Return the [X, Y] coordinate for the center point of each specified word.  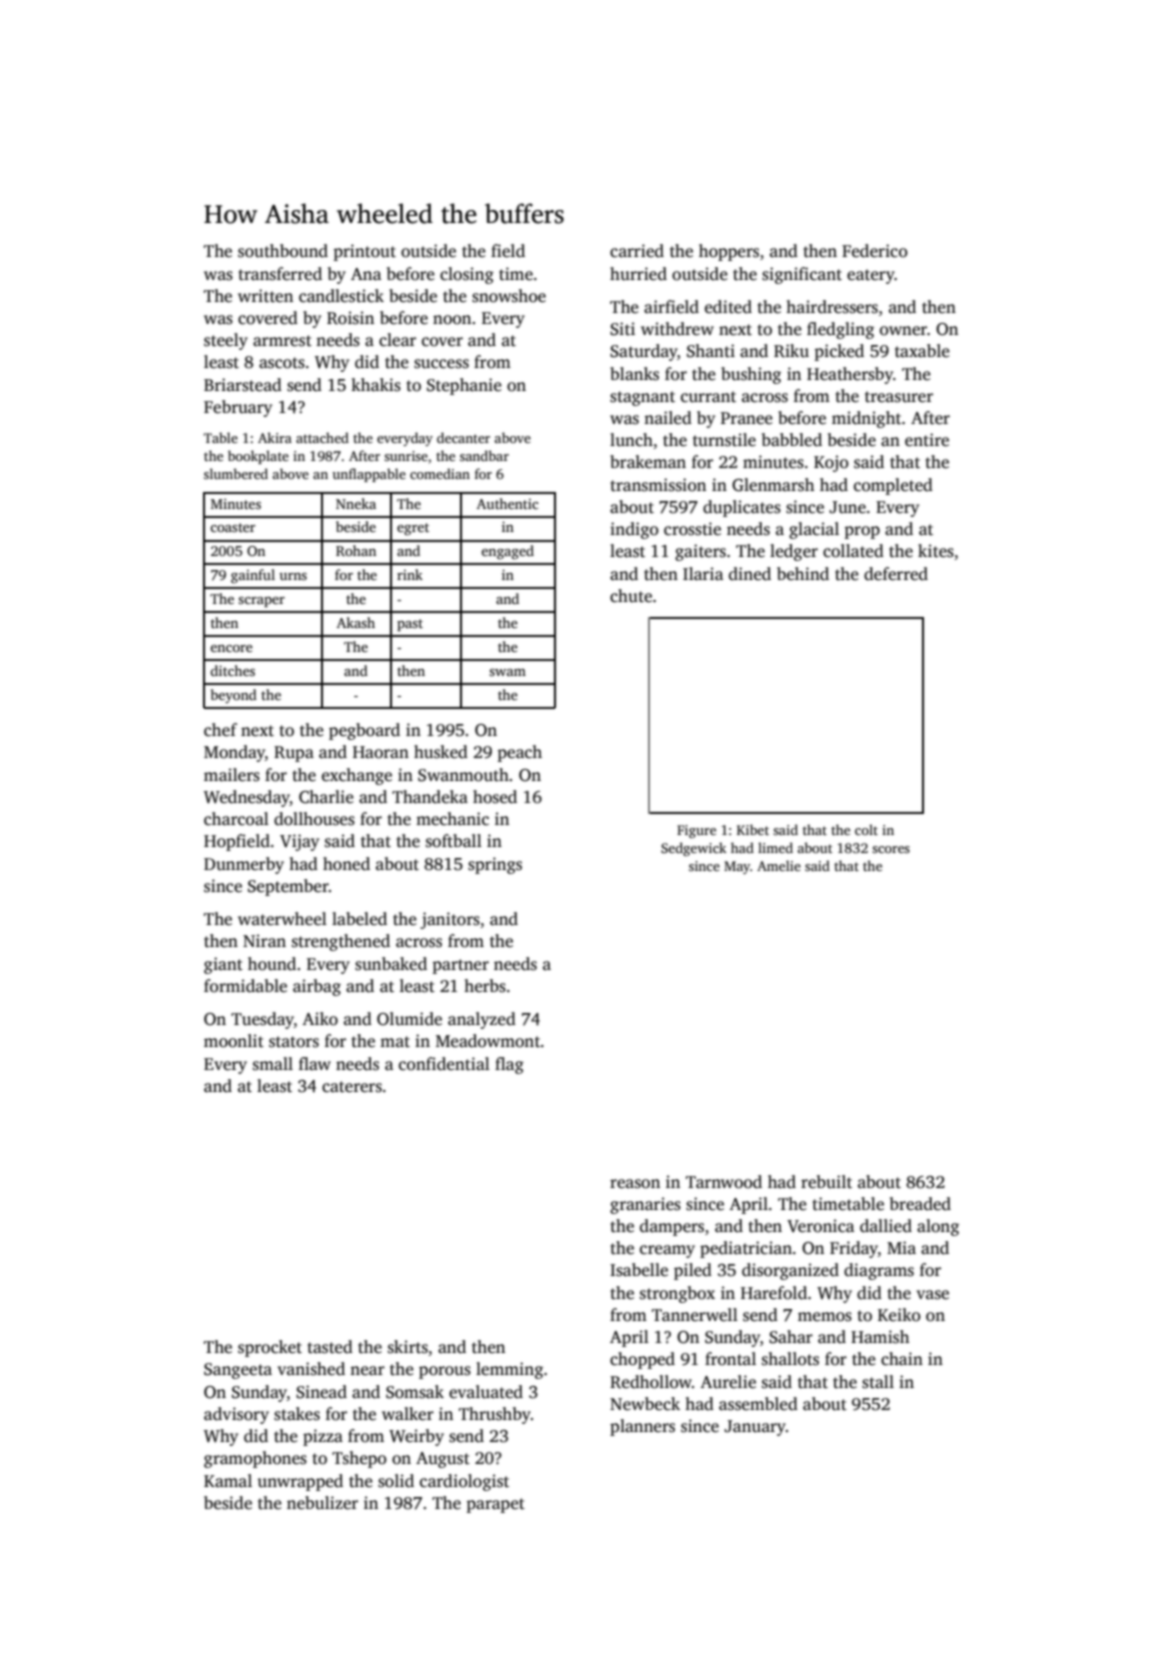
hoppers [729, 252]
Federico [875, 251]
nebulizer [322, 1503]
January [755, 1428]
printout [364, 252]
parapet [495, 1505]
